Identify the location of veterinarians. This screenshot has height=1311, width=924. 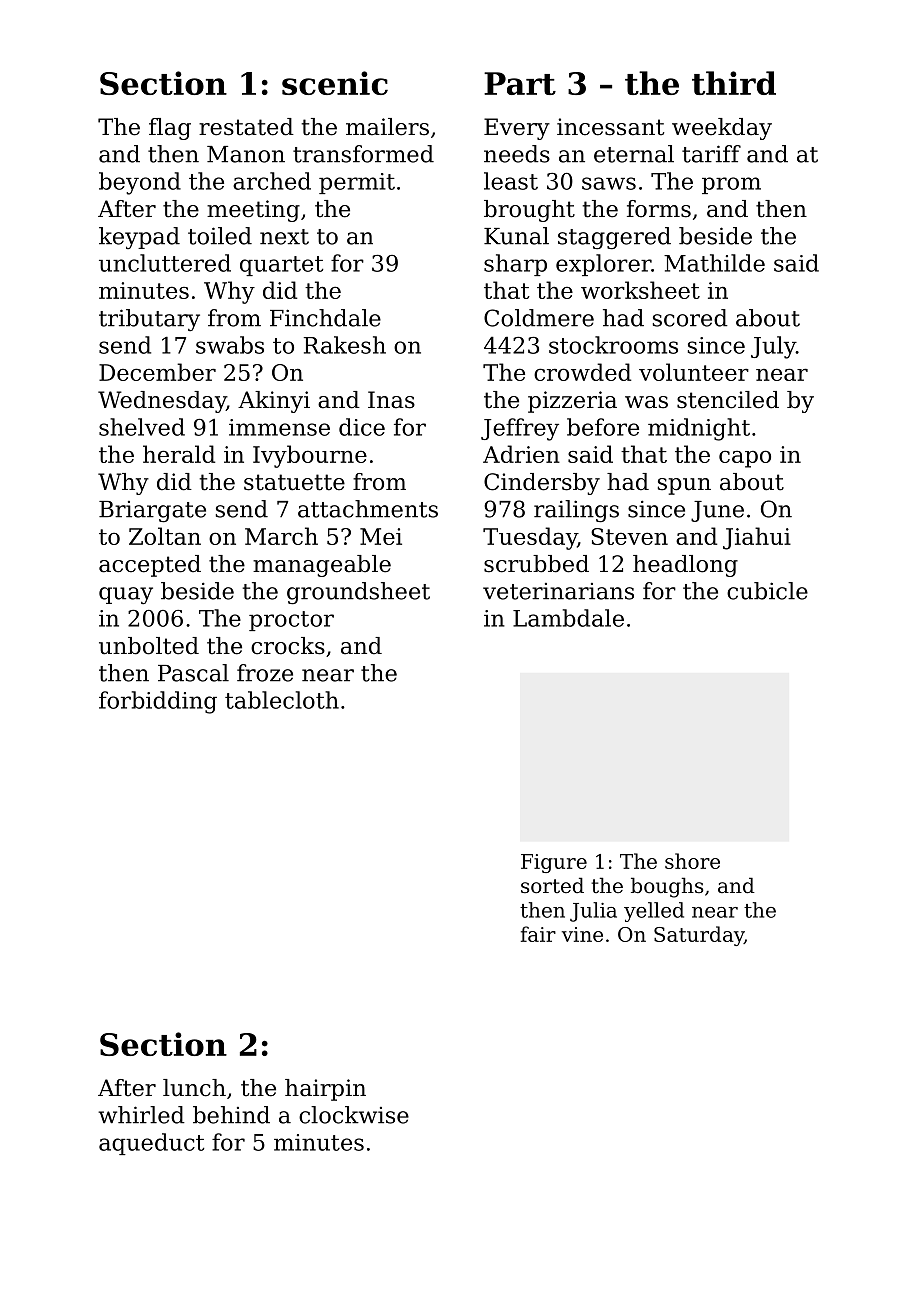
(558, 591).
